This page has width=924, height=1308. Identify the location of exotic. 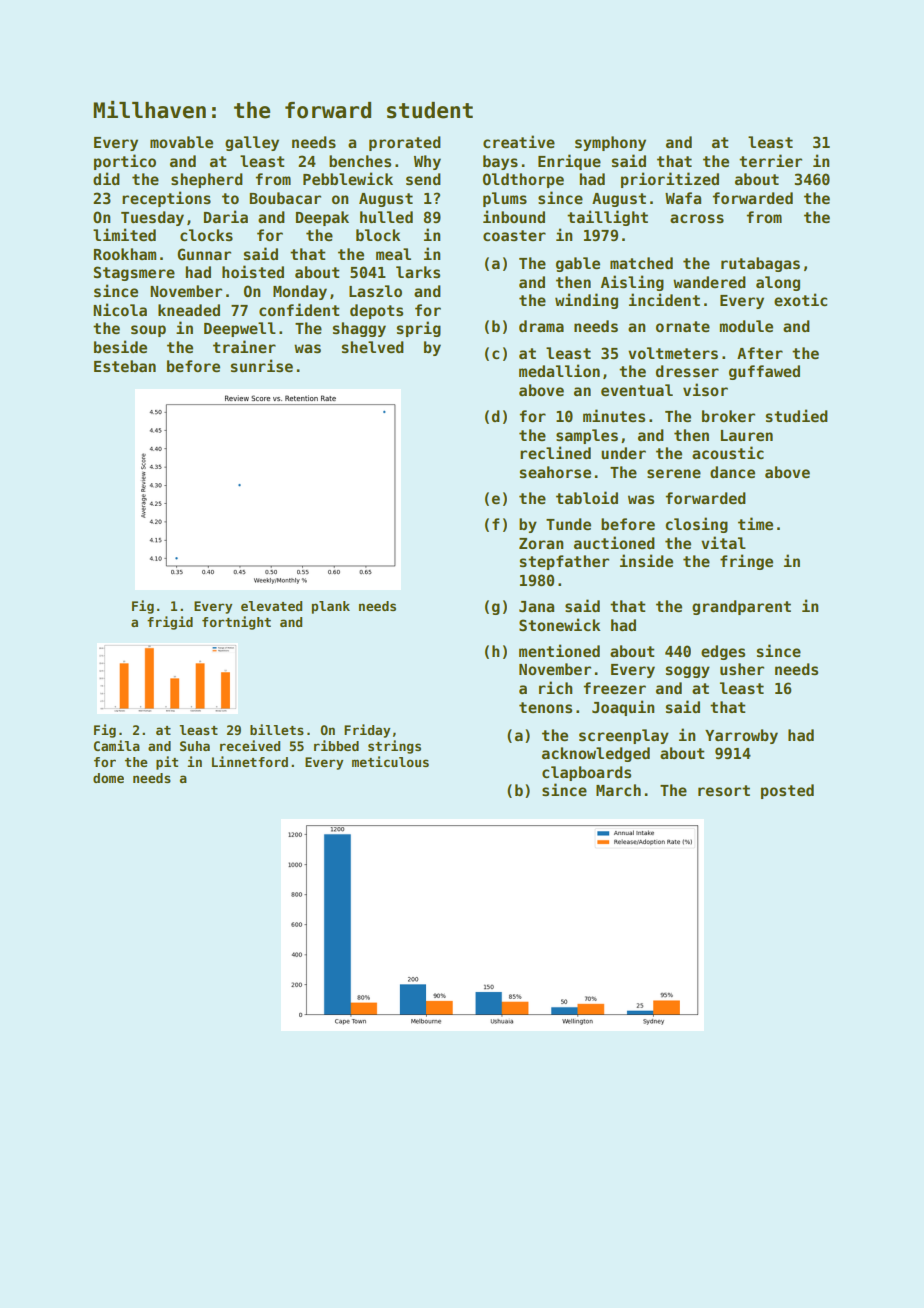
(800, 299).
